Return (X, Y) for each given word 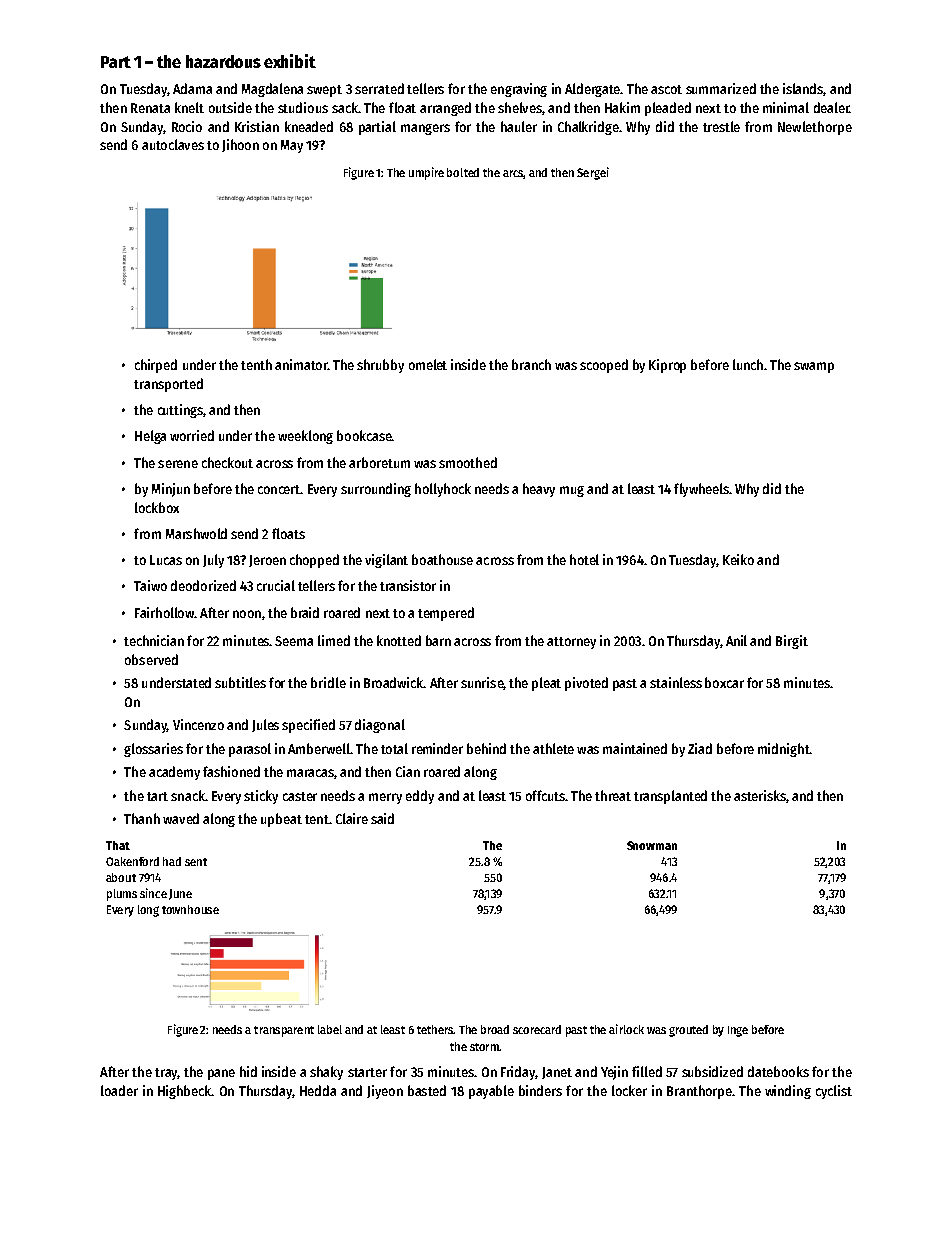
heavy (539, 490)
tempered (446, 614)
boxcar (724, 682)
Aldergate (592, 90)
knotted (399, 640)
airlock (626, 1029)
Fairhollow (164, 612)
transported (168, 385)
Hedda (318, 1090)
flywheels (701, 490)
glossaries (153, 750)
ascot (666, 89)
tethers (435, 1029)
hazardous (223, 61)
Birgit (792, 642)
